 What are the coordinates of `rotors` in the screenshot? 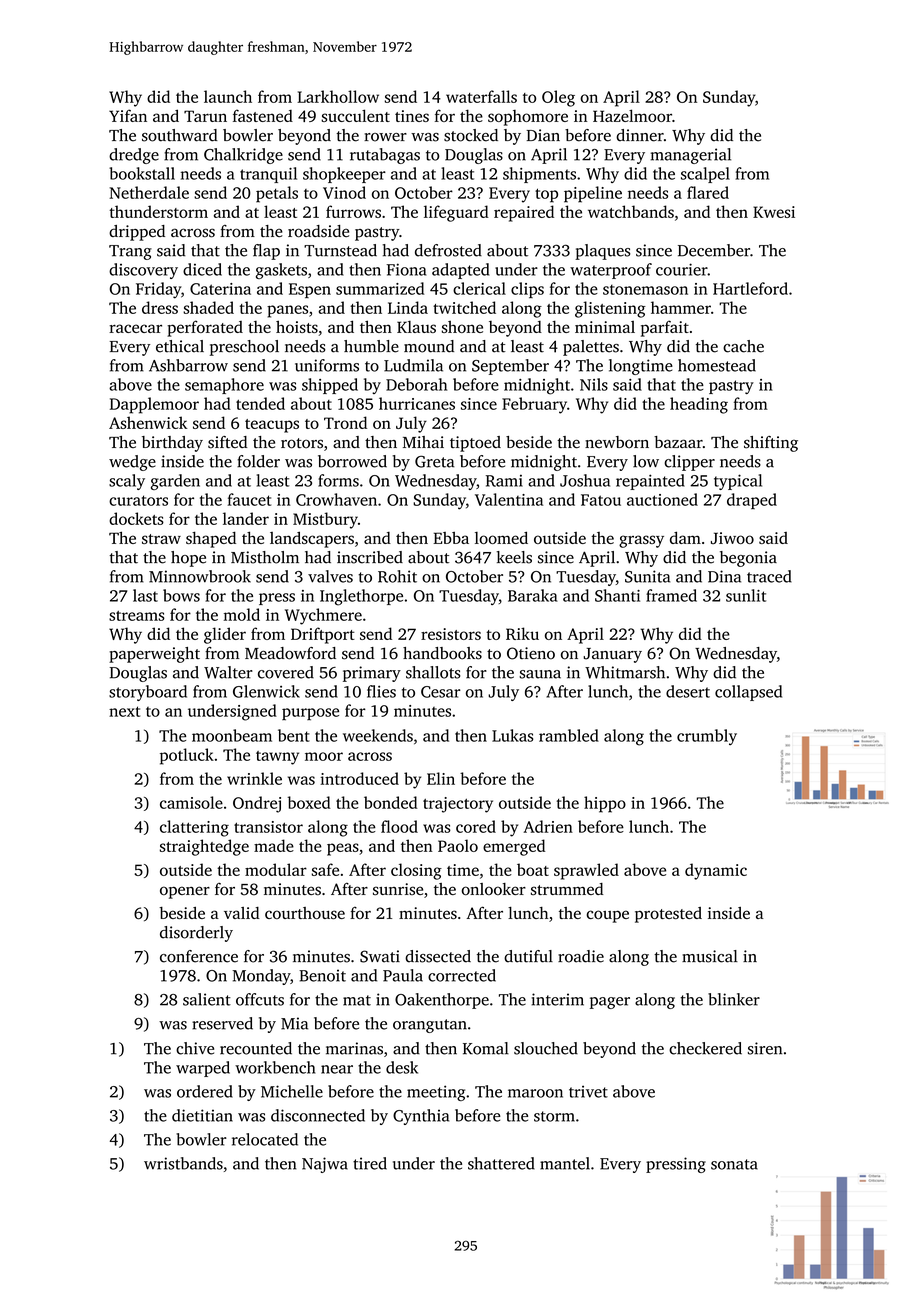 It's located at (302, 443).
